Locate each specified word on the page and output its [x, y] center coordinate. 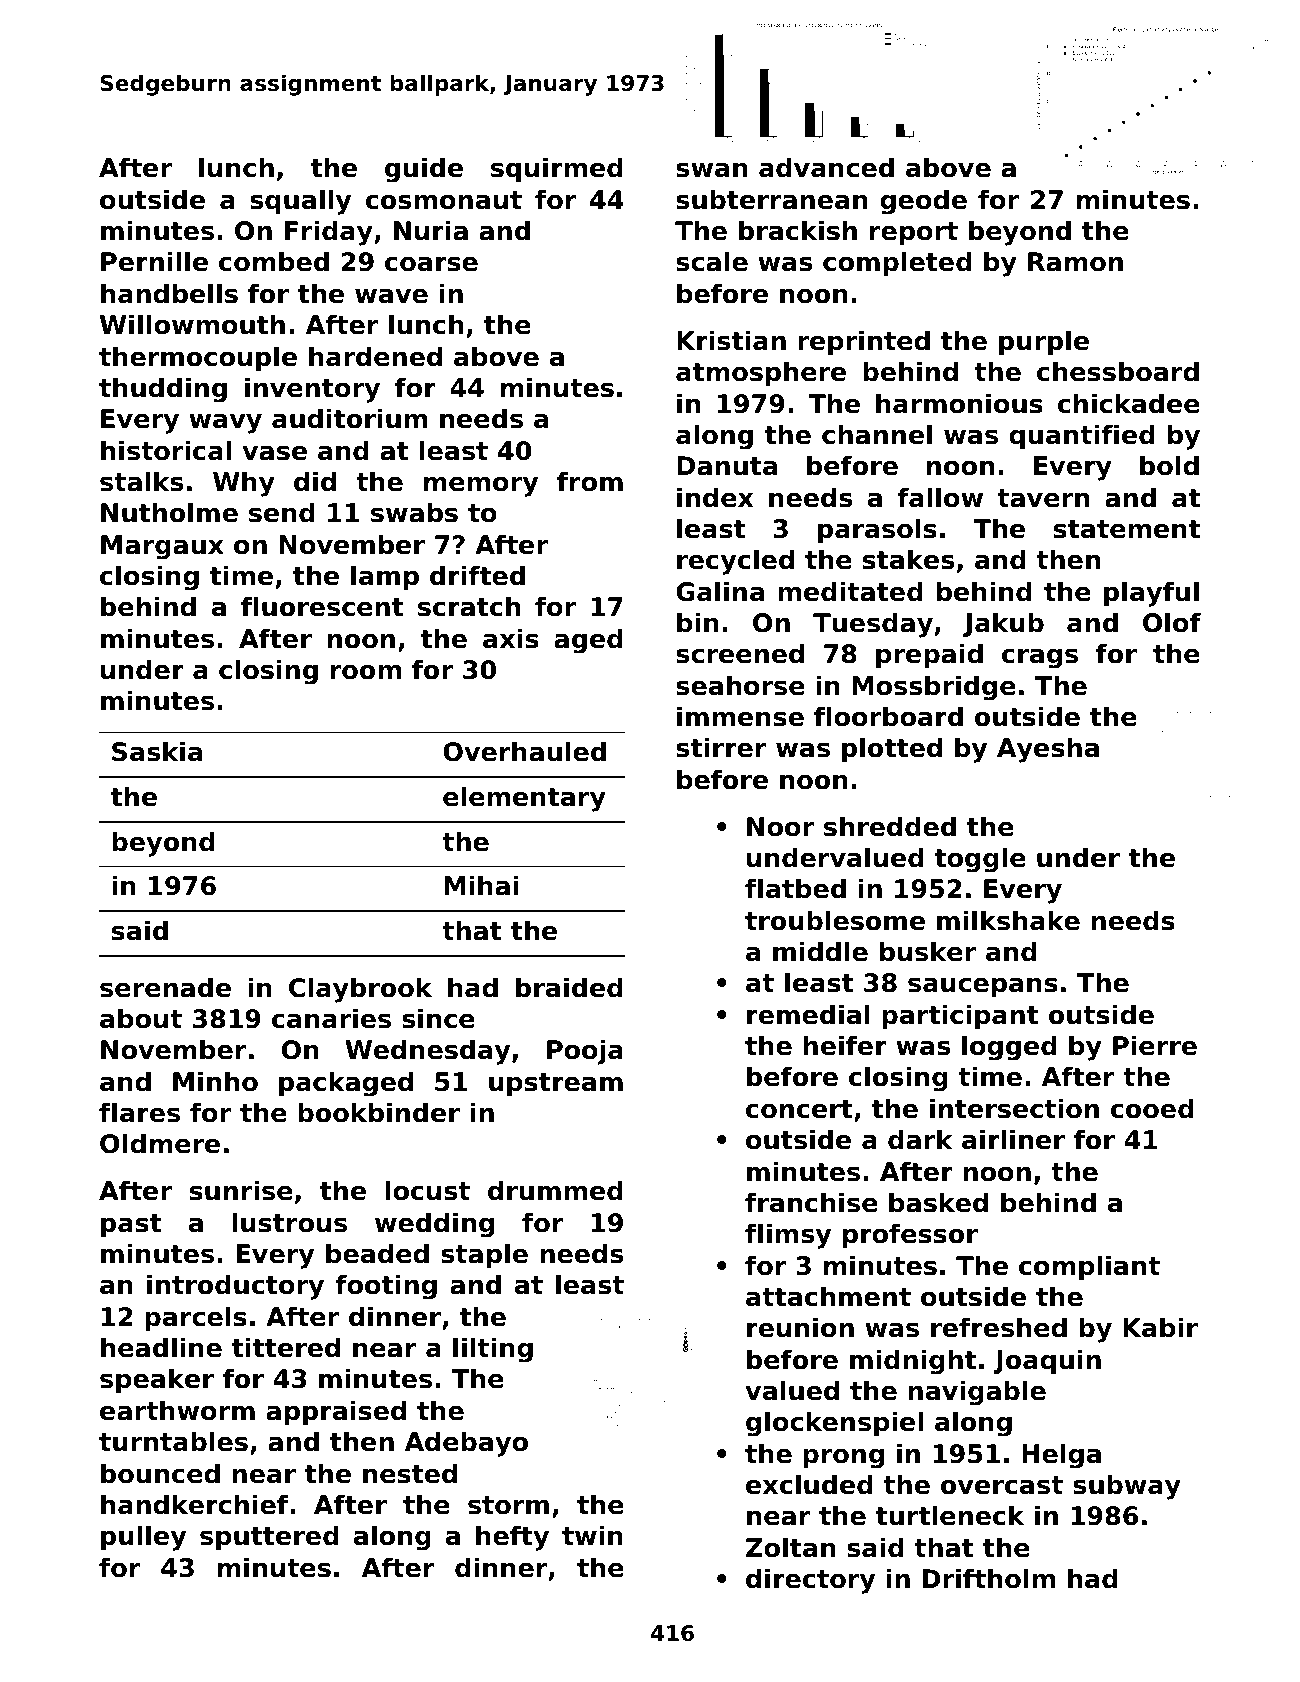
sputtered [269, 1538]
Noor [780, 827]
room [366, 672]
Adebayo [466, 1444]
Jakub [1003, 624]
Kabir [1160, 1327]
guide [424, 170]
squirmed [557, 170]
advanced [826, 167]
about [141, 1018]
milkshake [1008, 920]
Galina [720, 591]
